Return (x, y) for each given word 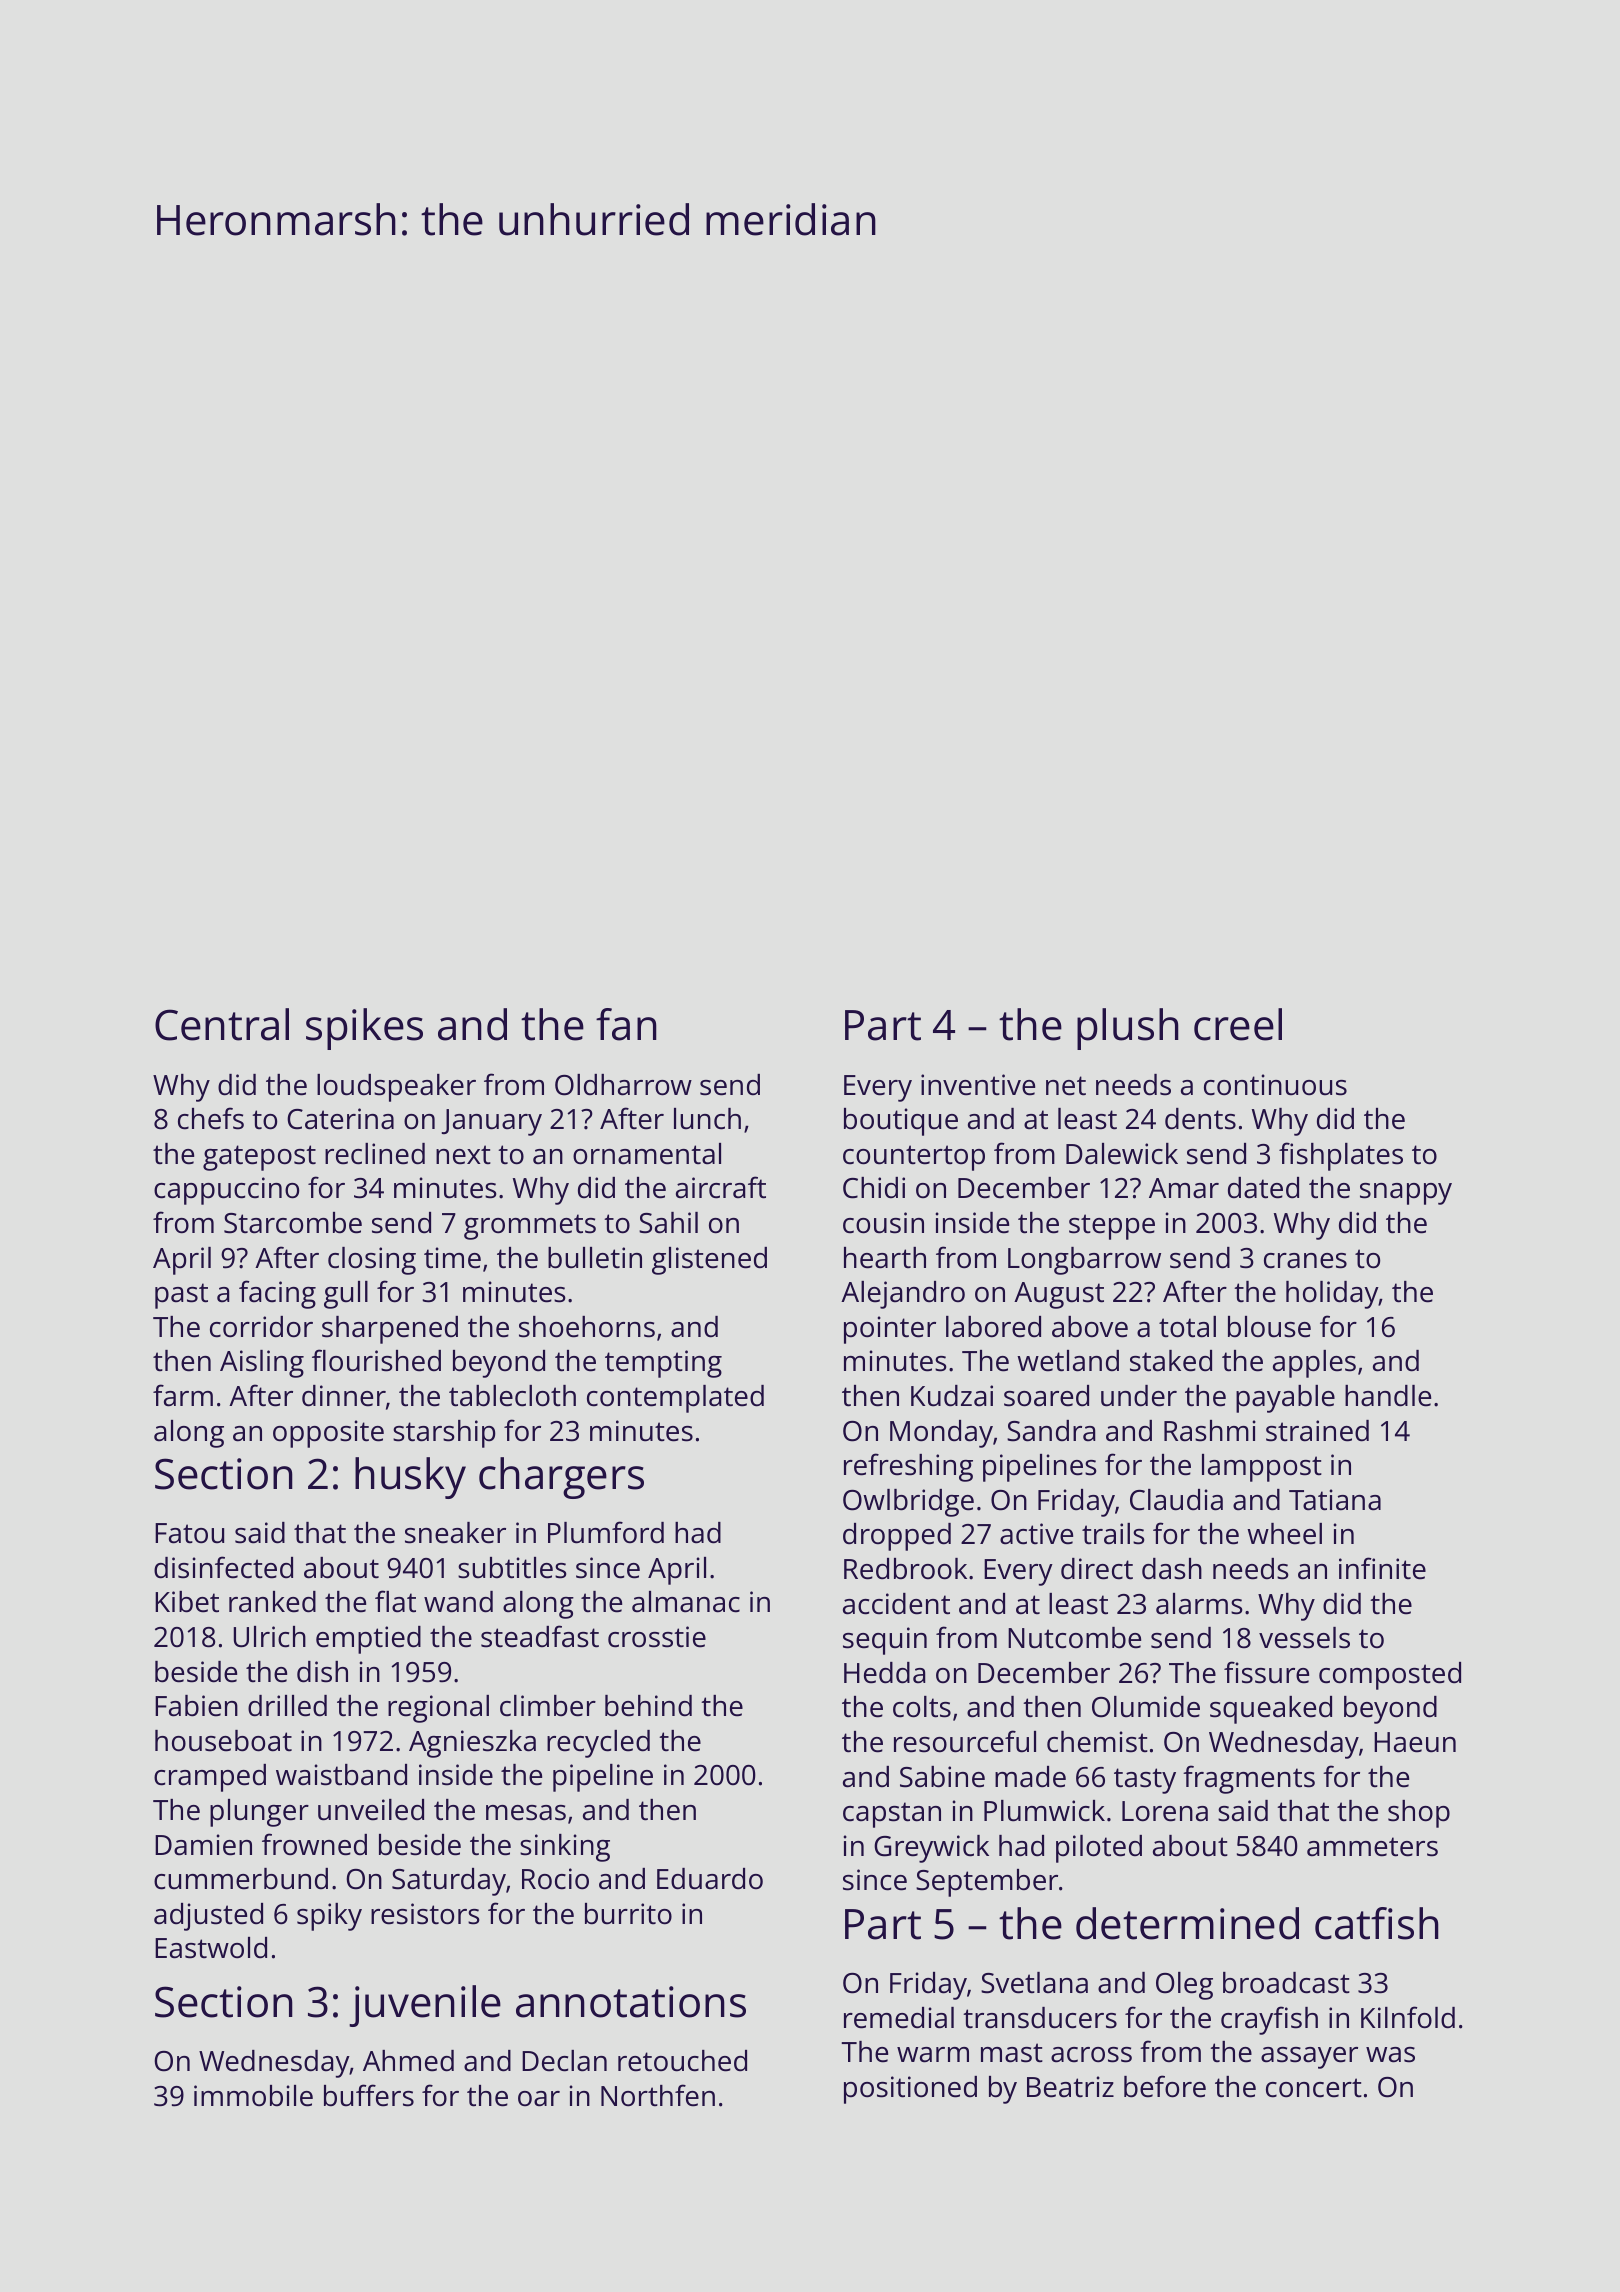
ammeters (1372, 1847)
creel (1238, 1024)
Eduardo (710, 1879)
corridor (261, 1327)
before (1165, 2086)
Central (222, 1024)
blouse (1269, 1327)
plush (1128, 1029)
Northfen (658, 2095)
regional (438, 1709)
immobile (253, 2096)
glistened (709, 1261)
